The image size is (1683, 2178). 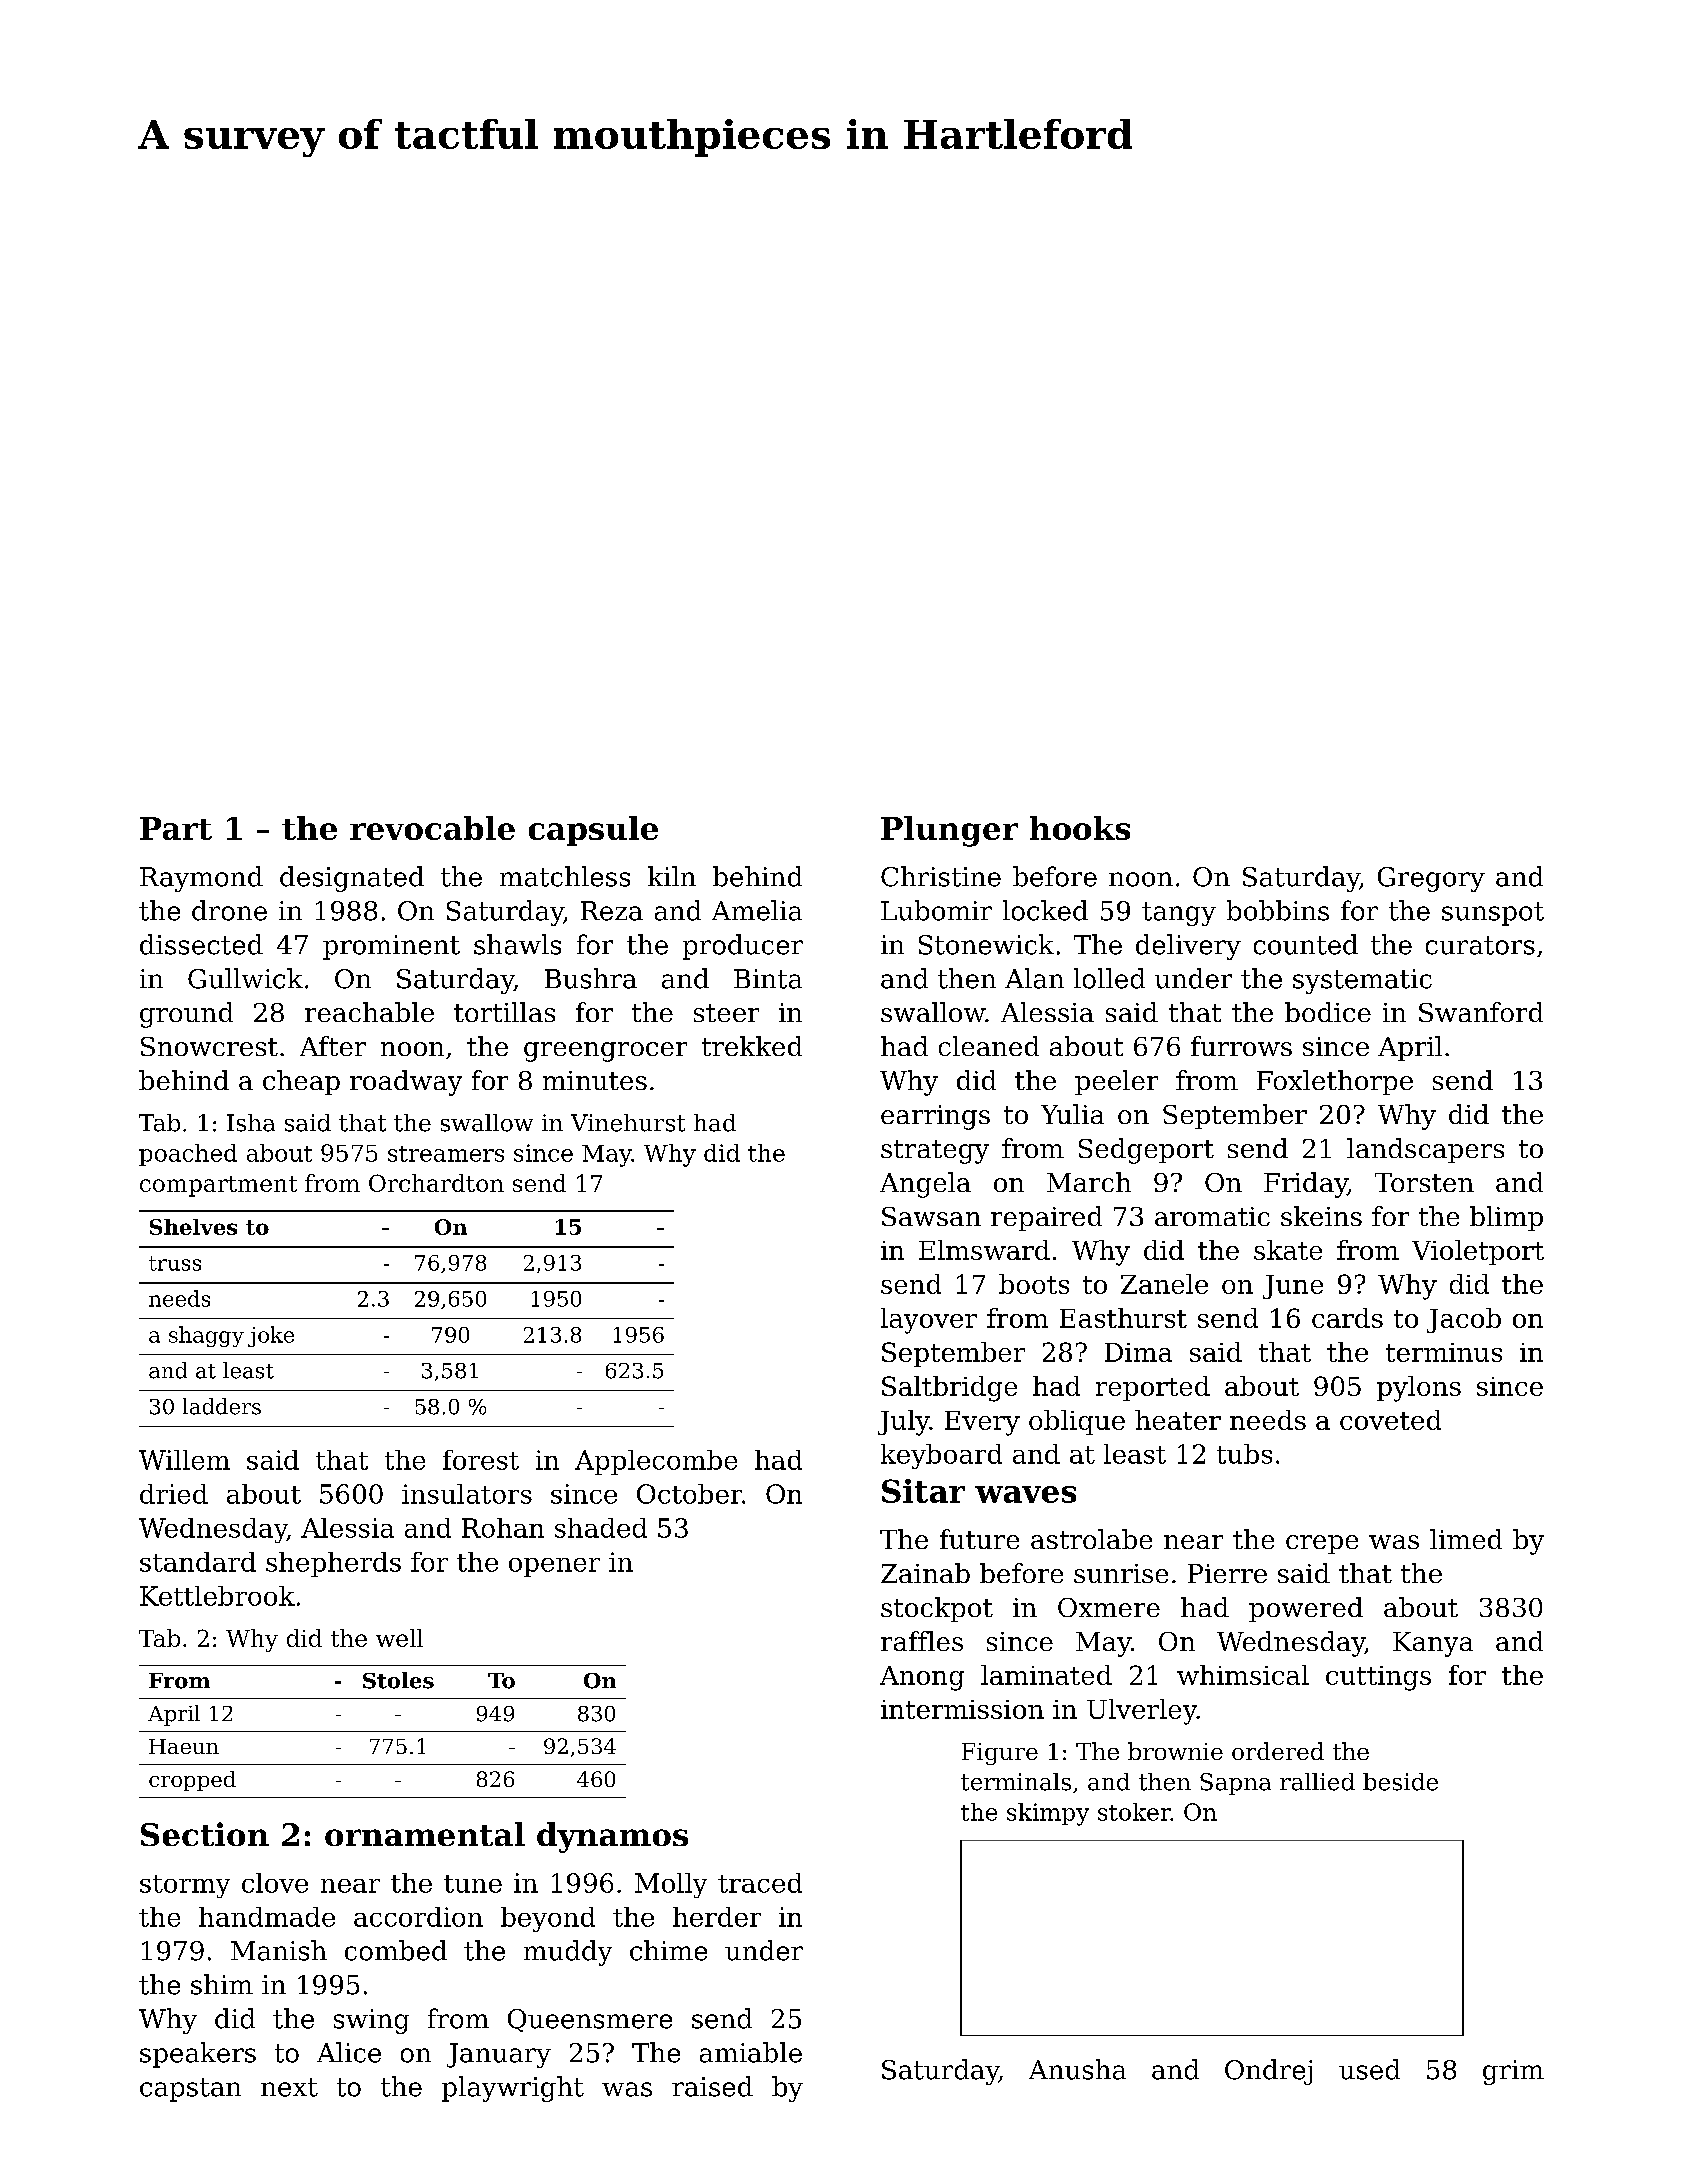 I want to click on skimpy, so click(x=1048, y=1814).
